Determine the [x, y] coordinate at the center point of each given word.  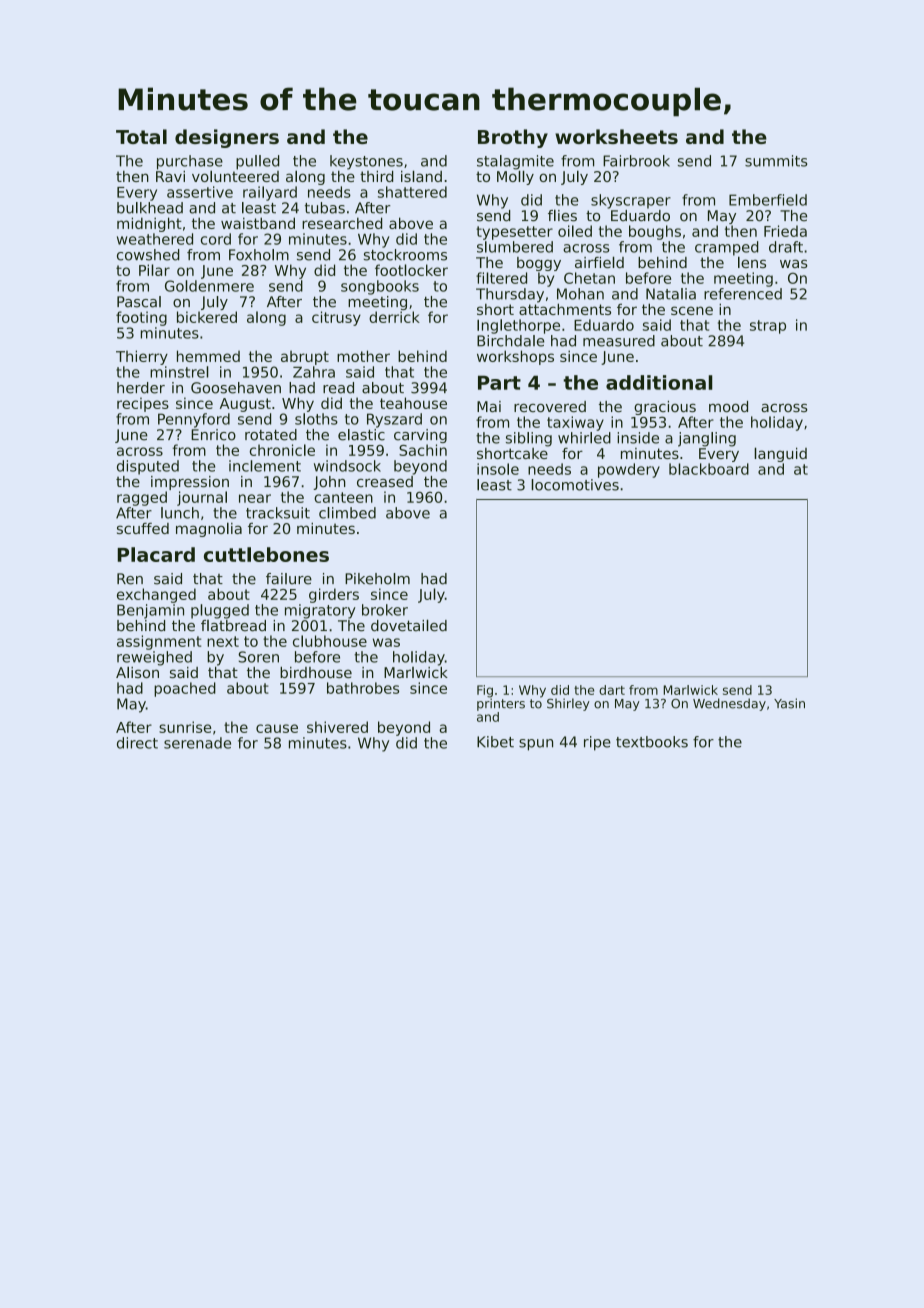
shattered [412, 192]
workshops [515, 357]
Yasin [789, 703]
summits [776, 161]
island [421, 176]
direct [137, 743]
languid [780, 454]
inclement [265, 466]
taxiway [575, 423]
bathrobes [363, 688]
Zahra [314, 372]
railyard [270, 193]
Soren [258, 657]
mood [728, 406]
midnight [149, 224]
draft [786, 247]
